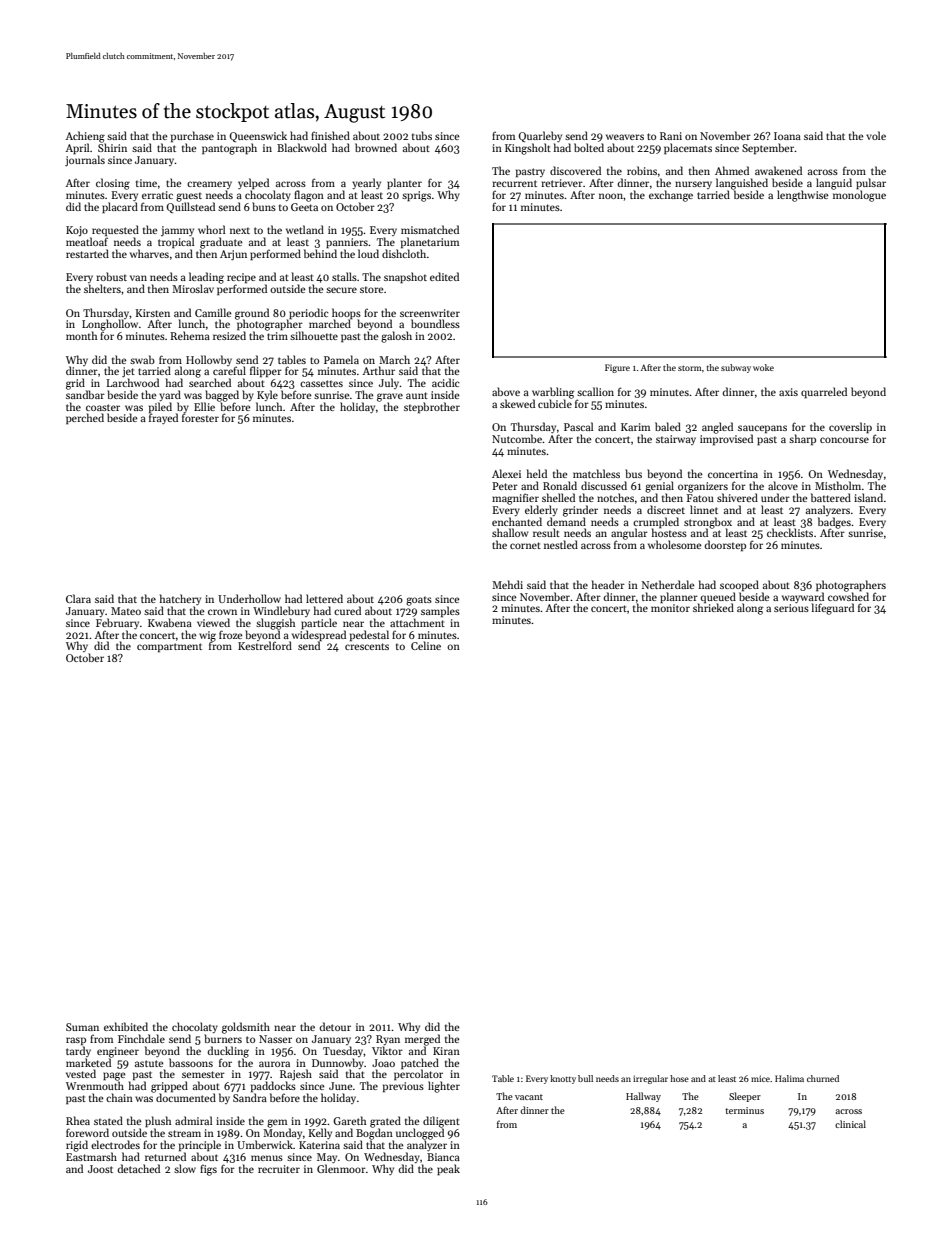 The height and width of the screenshot is (1233, 952). Describe the element at coordinates (335, 1026) in the screenshot. I see `detour` at that location.
